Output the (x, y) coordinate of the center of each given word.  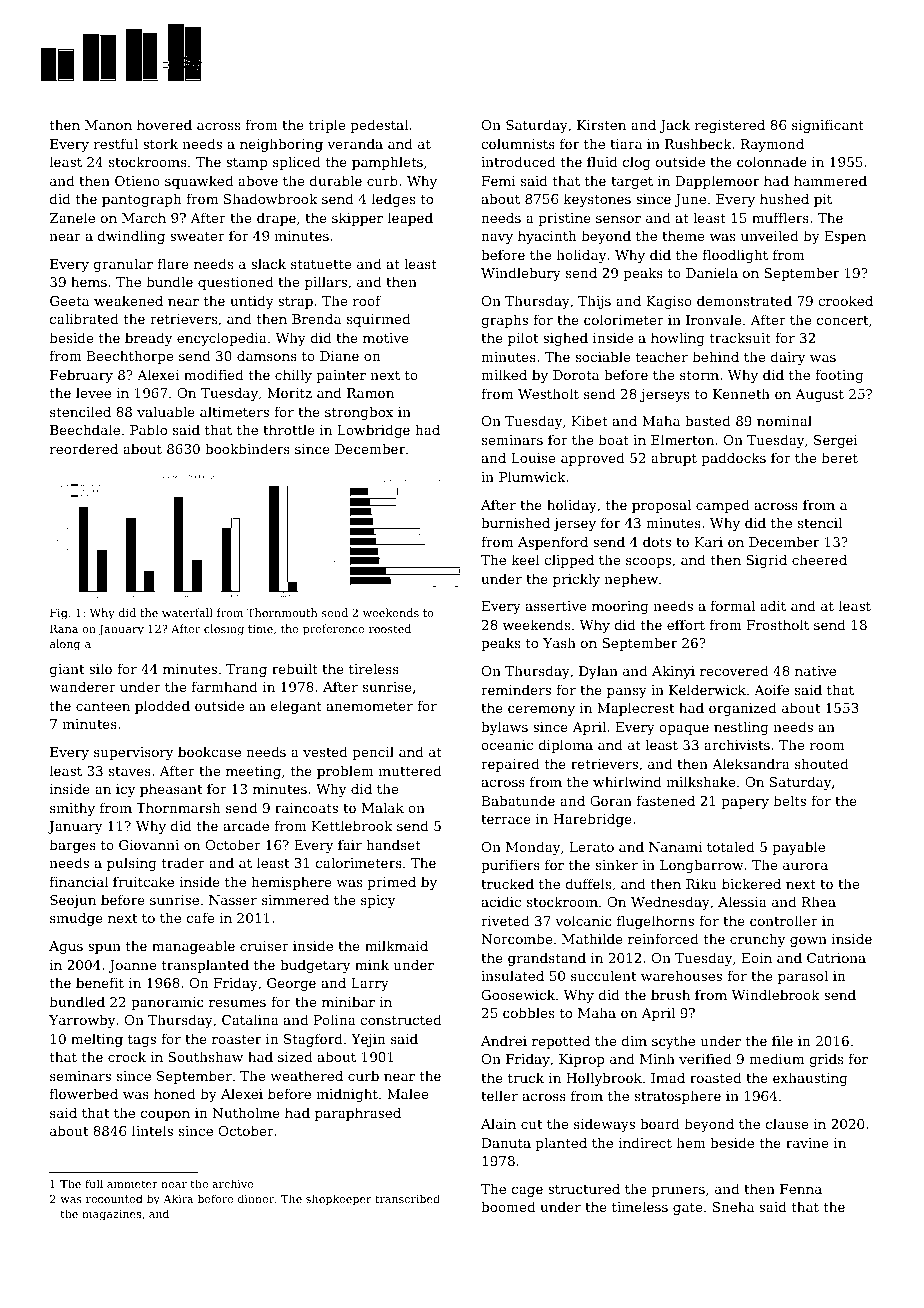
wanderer (82, 686)
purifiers (510, 866)
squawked (199, 182)
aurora (805, 866)
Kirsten (601, 125)
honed (175, 1093)
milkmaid (396, 945)
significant (828, 126)
